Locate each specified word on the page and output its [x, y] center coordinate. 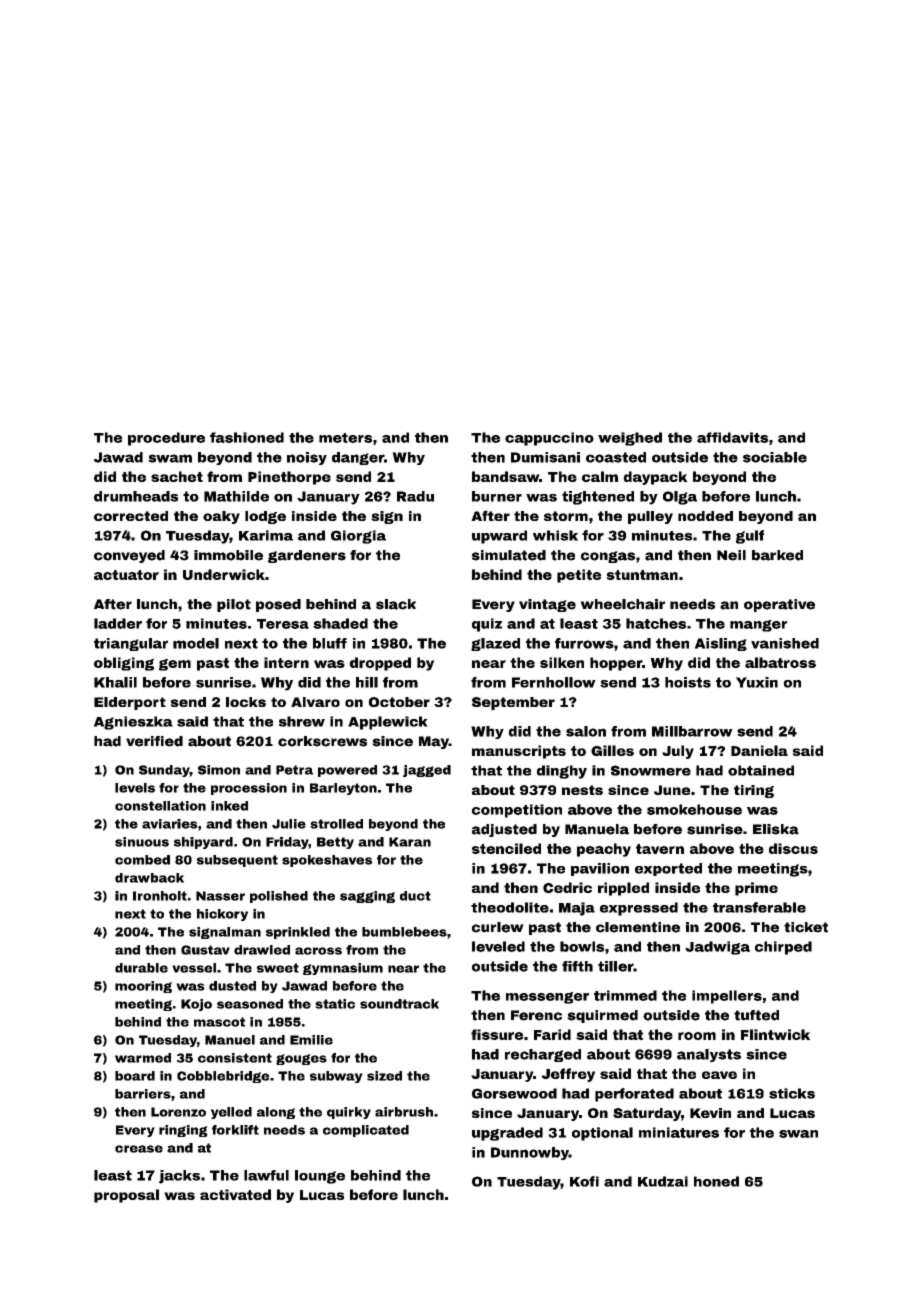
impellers [727, 997]
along [276, 1113]
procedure [166, 439]
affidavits [732, 437]
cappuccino [549, 439]
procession [249, 789]
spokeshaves [327, 861]
